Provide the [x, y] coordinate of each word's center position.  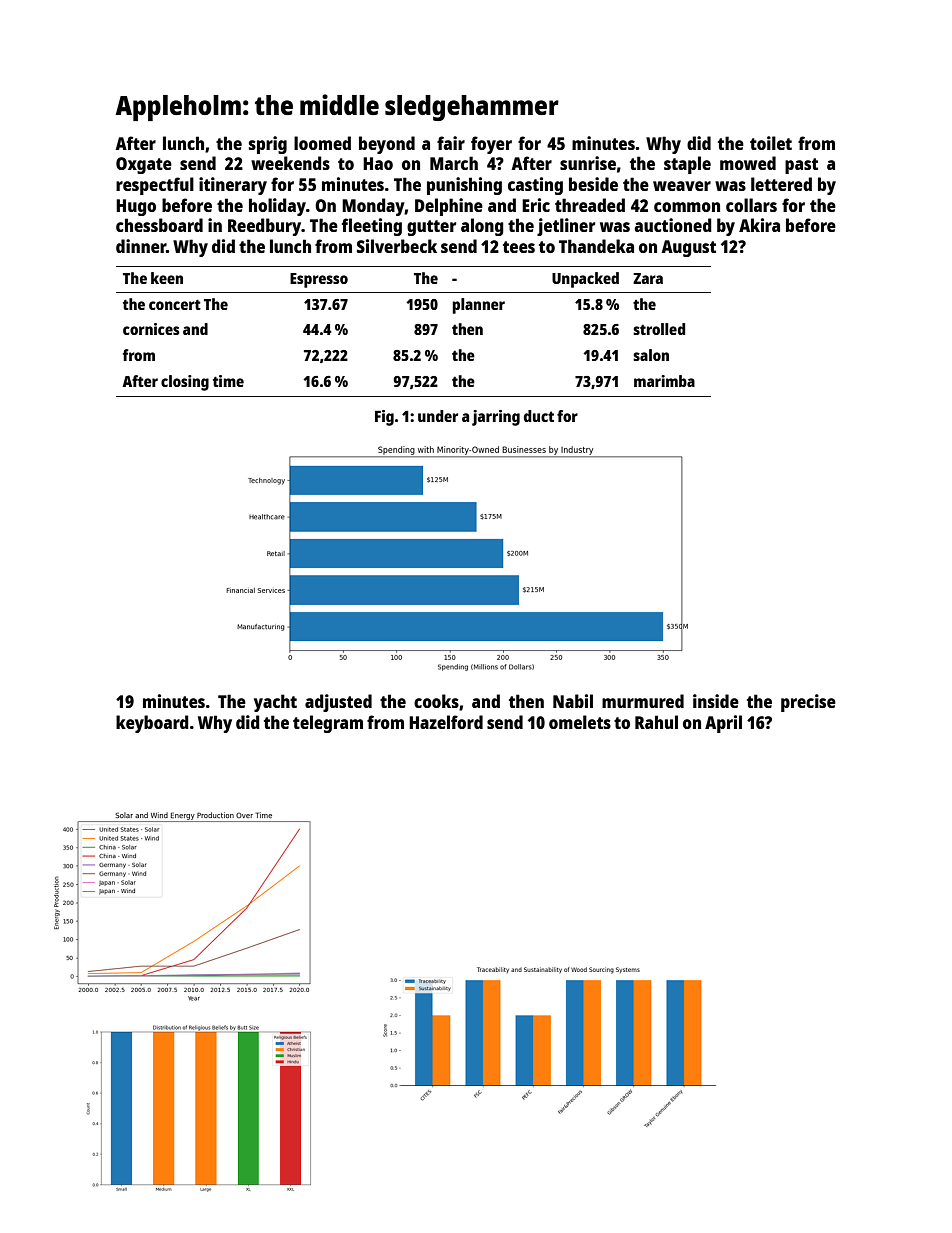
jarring [496, 418]
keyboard [152, 724]
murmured [643, 701]
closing [185, 383]
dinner [141, 246]
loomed [322, 143]
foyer [491, 145]
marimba [664, 381]
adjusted [338, 703]
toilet [771, 143]
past [801, 166]
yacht [275, 703]
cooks [436, 701]
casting [535, 186]
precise [808, 703]
